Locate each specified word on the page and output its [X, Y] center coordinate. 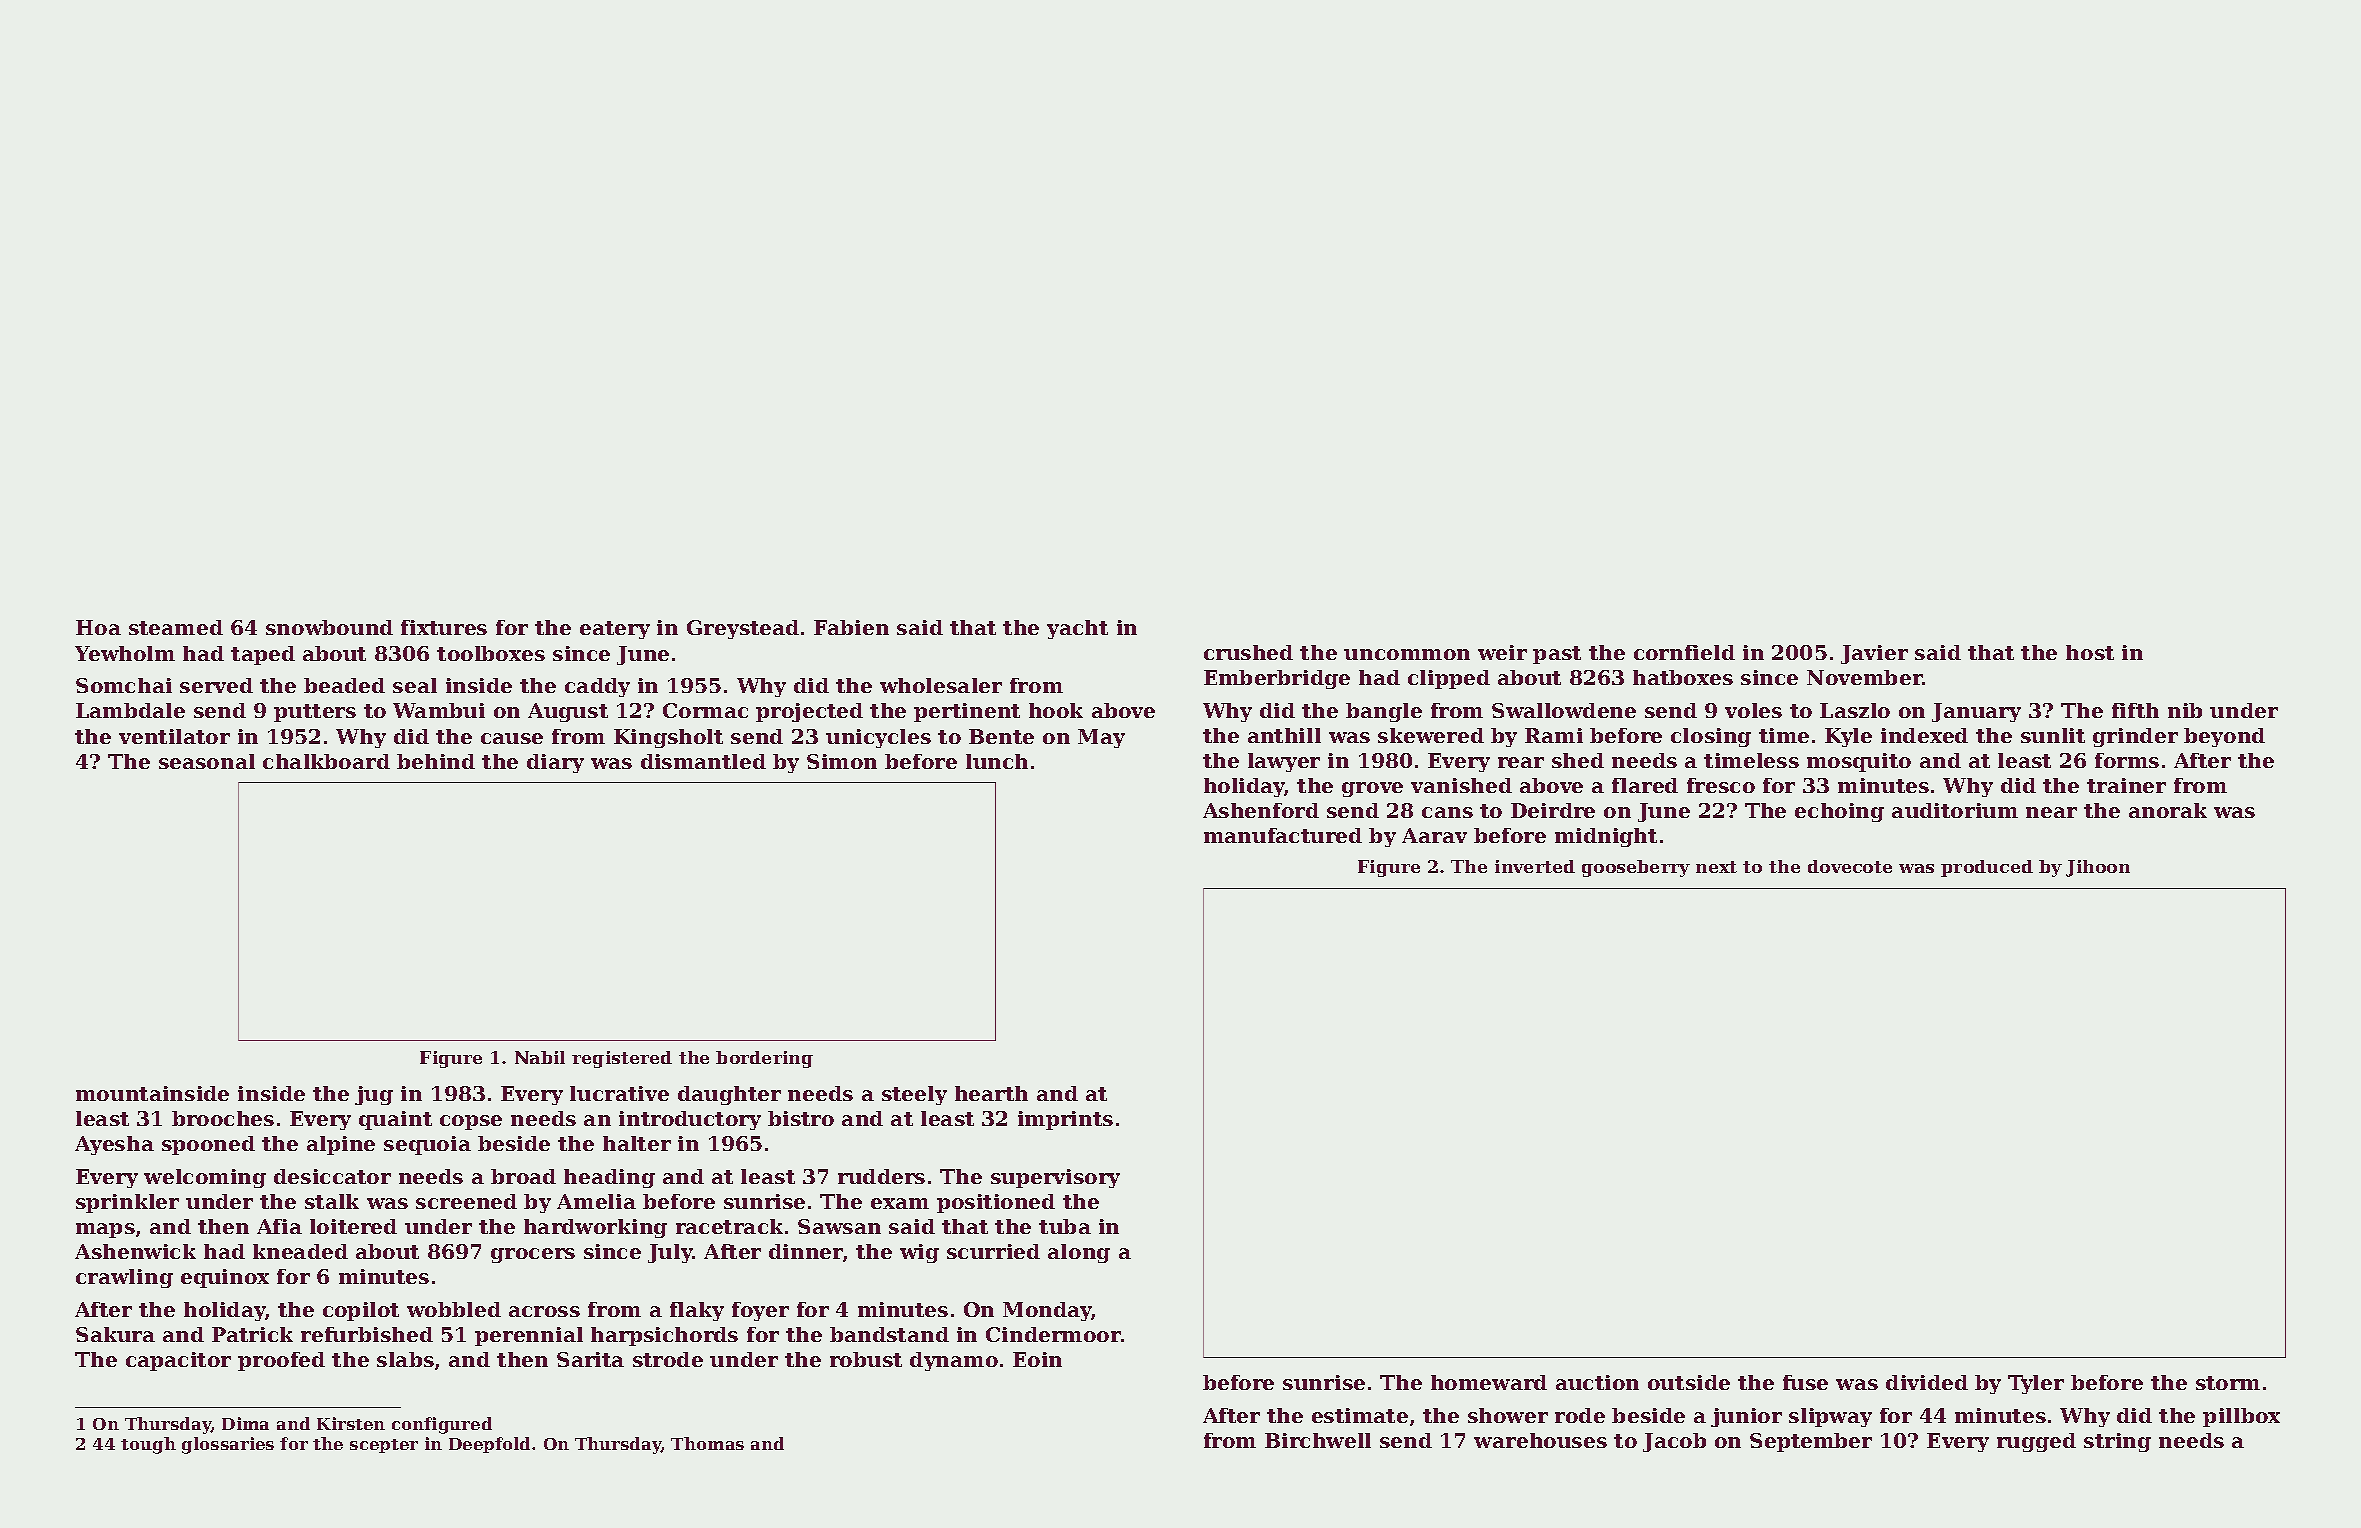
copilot [361, 1311]
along [1079, 1253]
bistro [801, 1118]
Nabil [540, 1057]
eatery [615, 630]
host [2090, 652]
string [2117, 1442]
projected [809, 712]
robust [866, 1359]
